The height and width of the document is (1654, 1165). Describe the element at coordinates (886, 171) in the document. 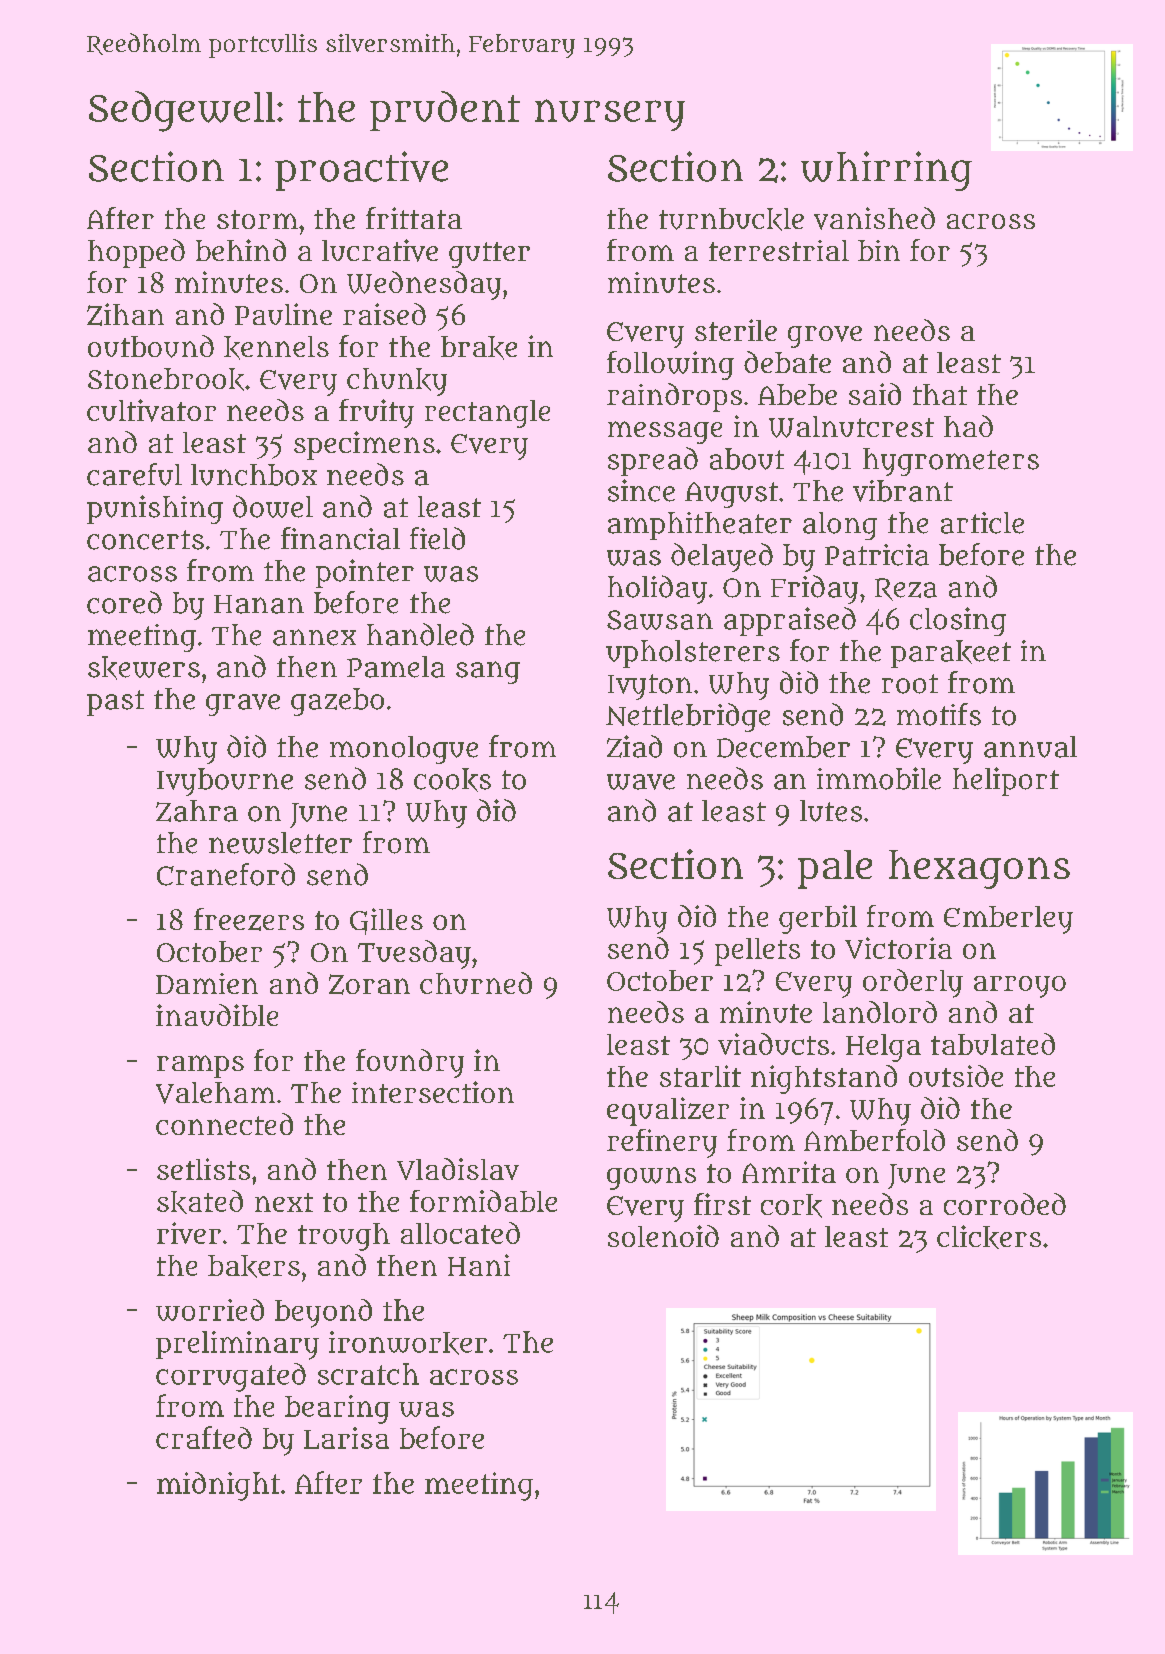

I see `whirring` at that location.
